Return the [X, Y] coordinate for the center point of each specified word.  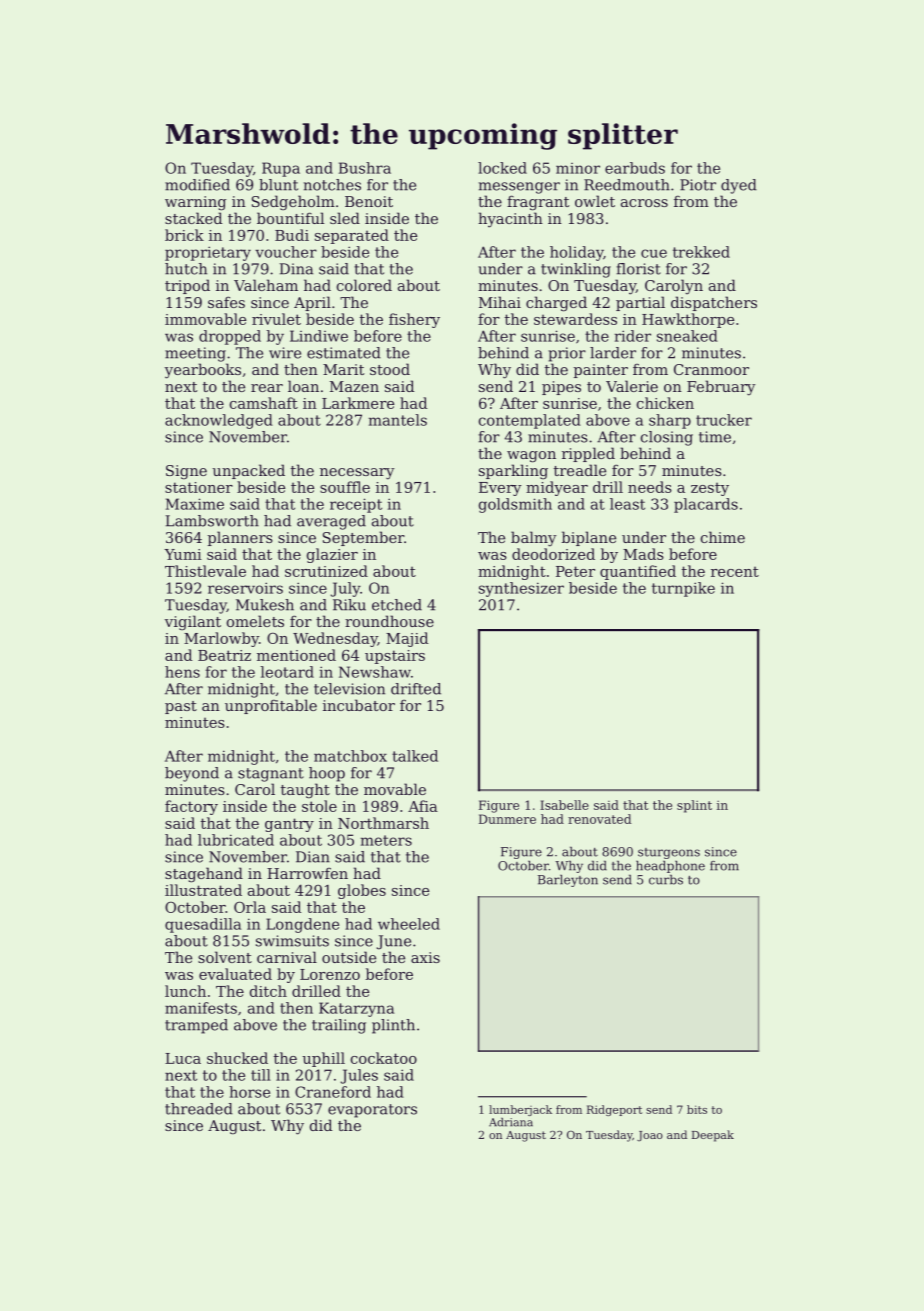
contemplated [529, 421]
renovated [599, 819]
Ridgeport [614, 1110]
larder [613, 353]
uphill [323, 1059]
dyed [739, 186]
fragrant [538, 203]
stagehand [204, 875]
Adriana [511, 1122]
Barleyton [568, 881]
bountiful [290, 218]
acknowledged [219, 421]
